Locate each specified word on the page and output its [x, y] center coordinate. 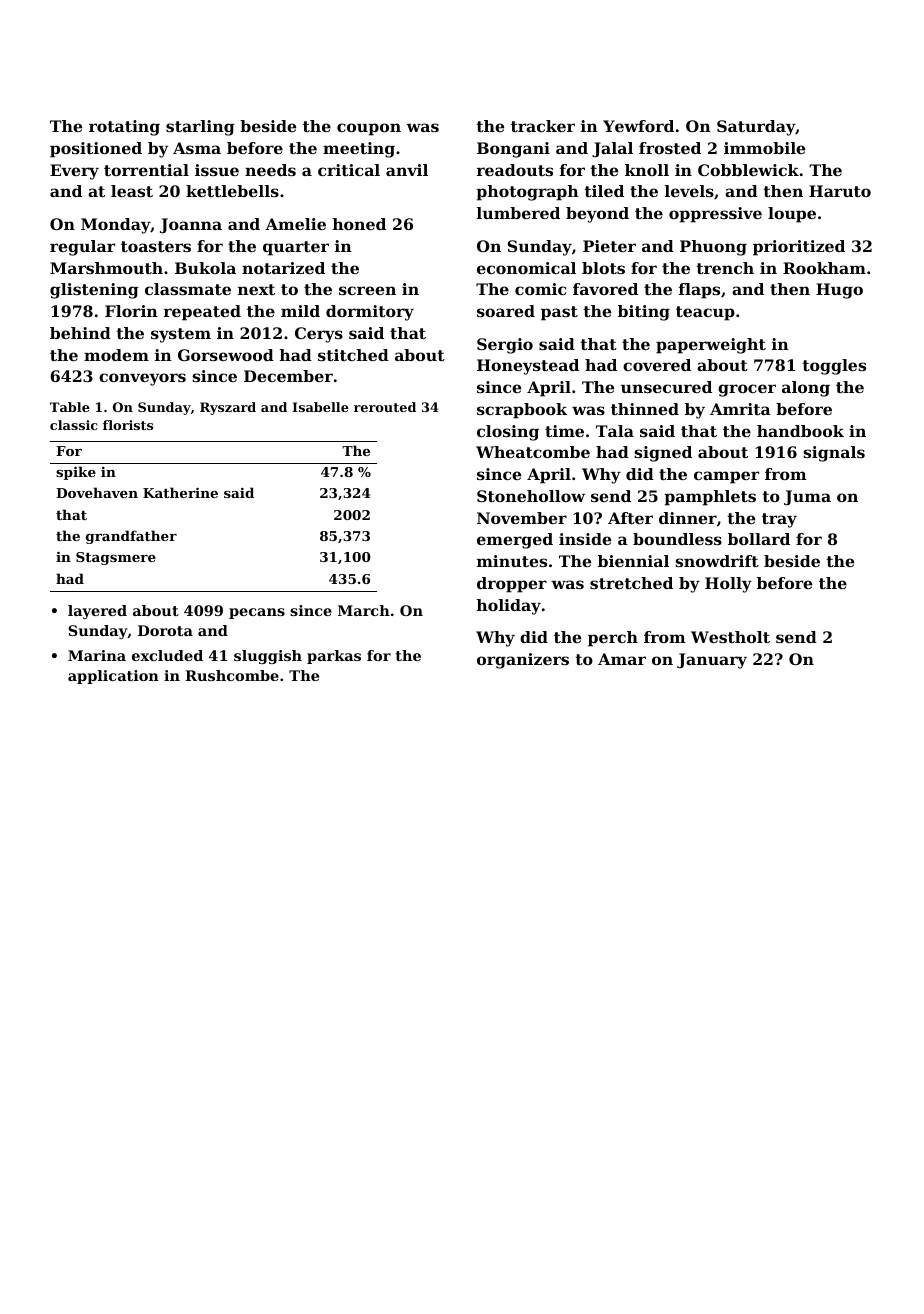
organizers [523, 661]
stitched [353, 355]
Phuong [713, 248]
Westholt [730, 637]
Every [74, 172]
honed [359, 224]
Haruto [840, 191]
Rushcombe [232, 675]
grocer [747, 390]
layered [97, 612]
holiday [509, 607]
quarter [296, 248]
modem [116, 355]
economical [526, 268]
